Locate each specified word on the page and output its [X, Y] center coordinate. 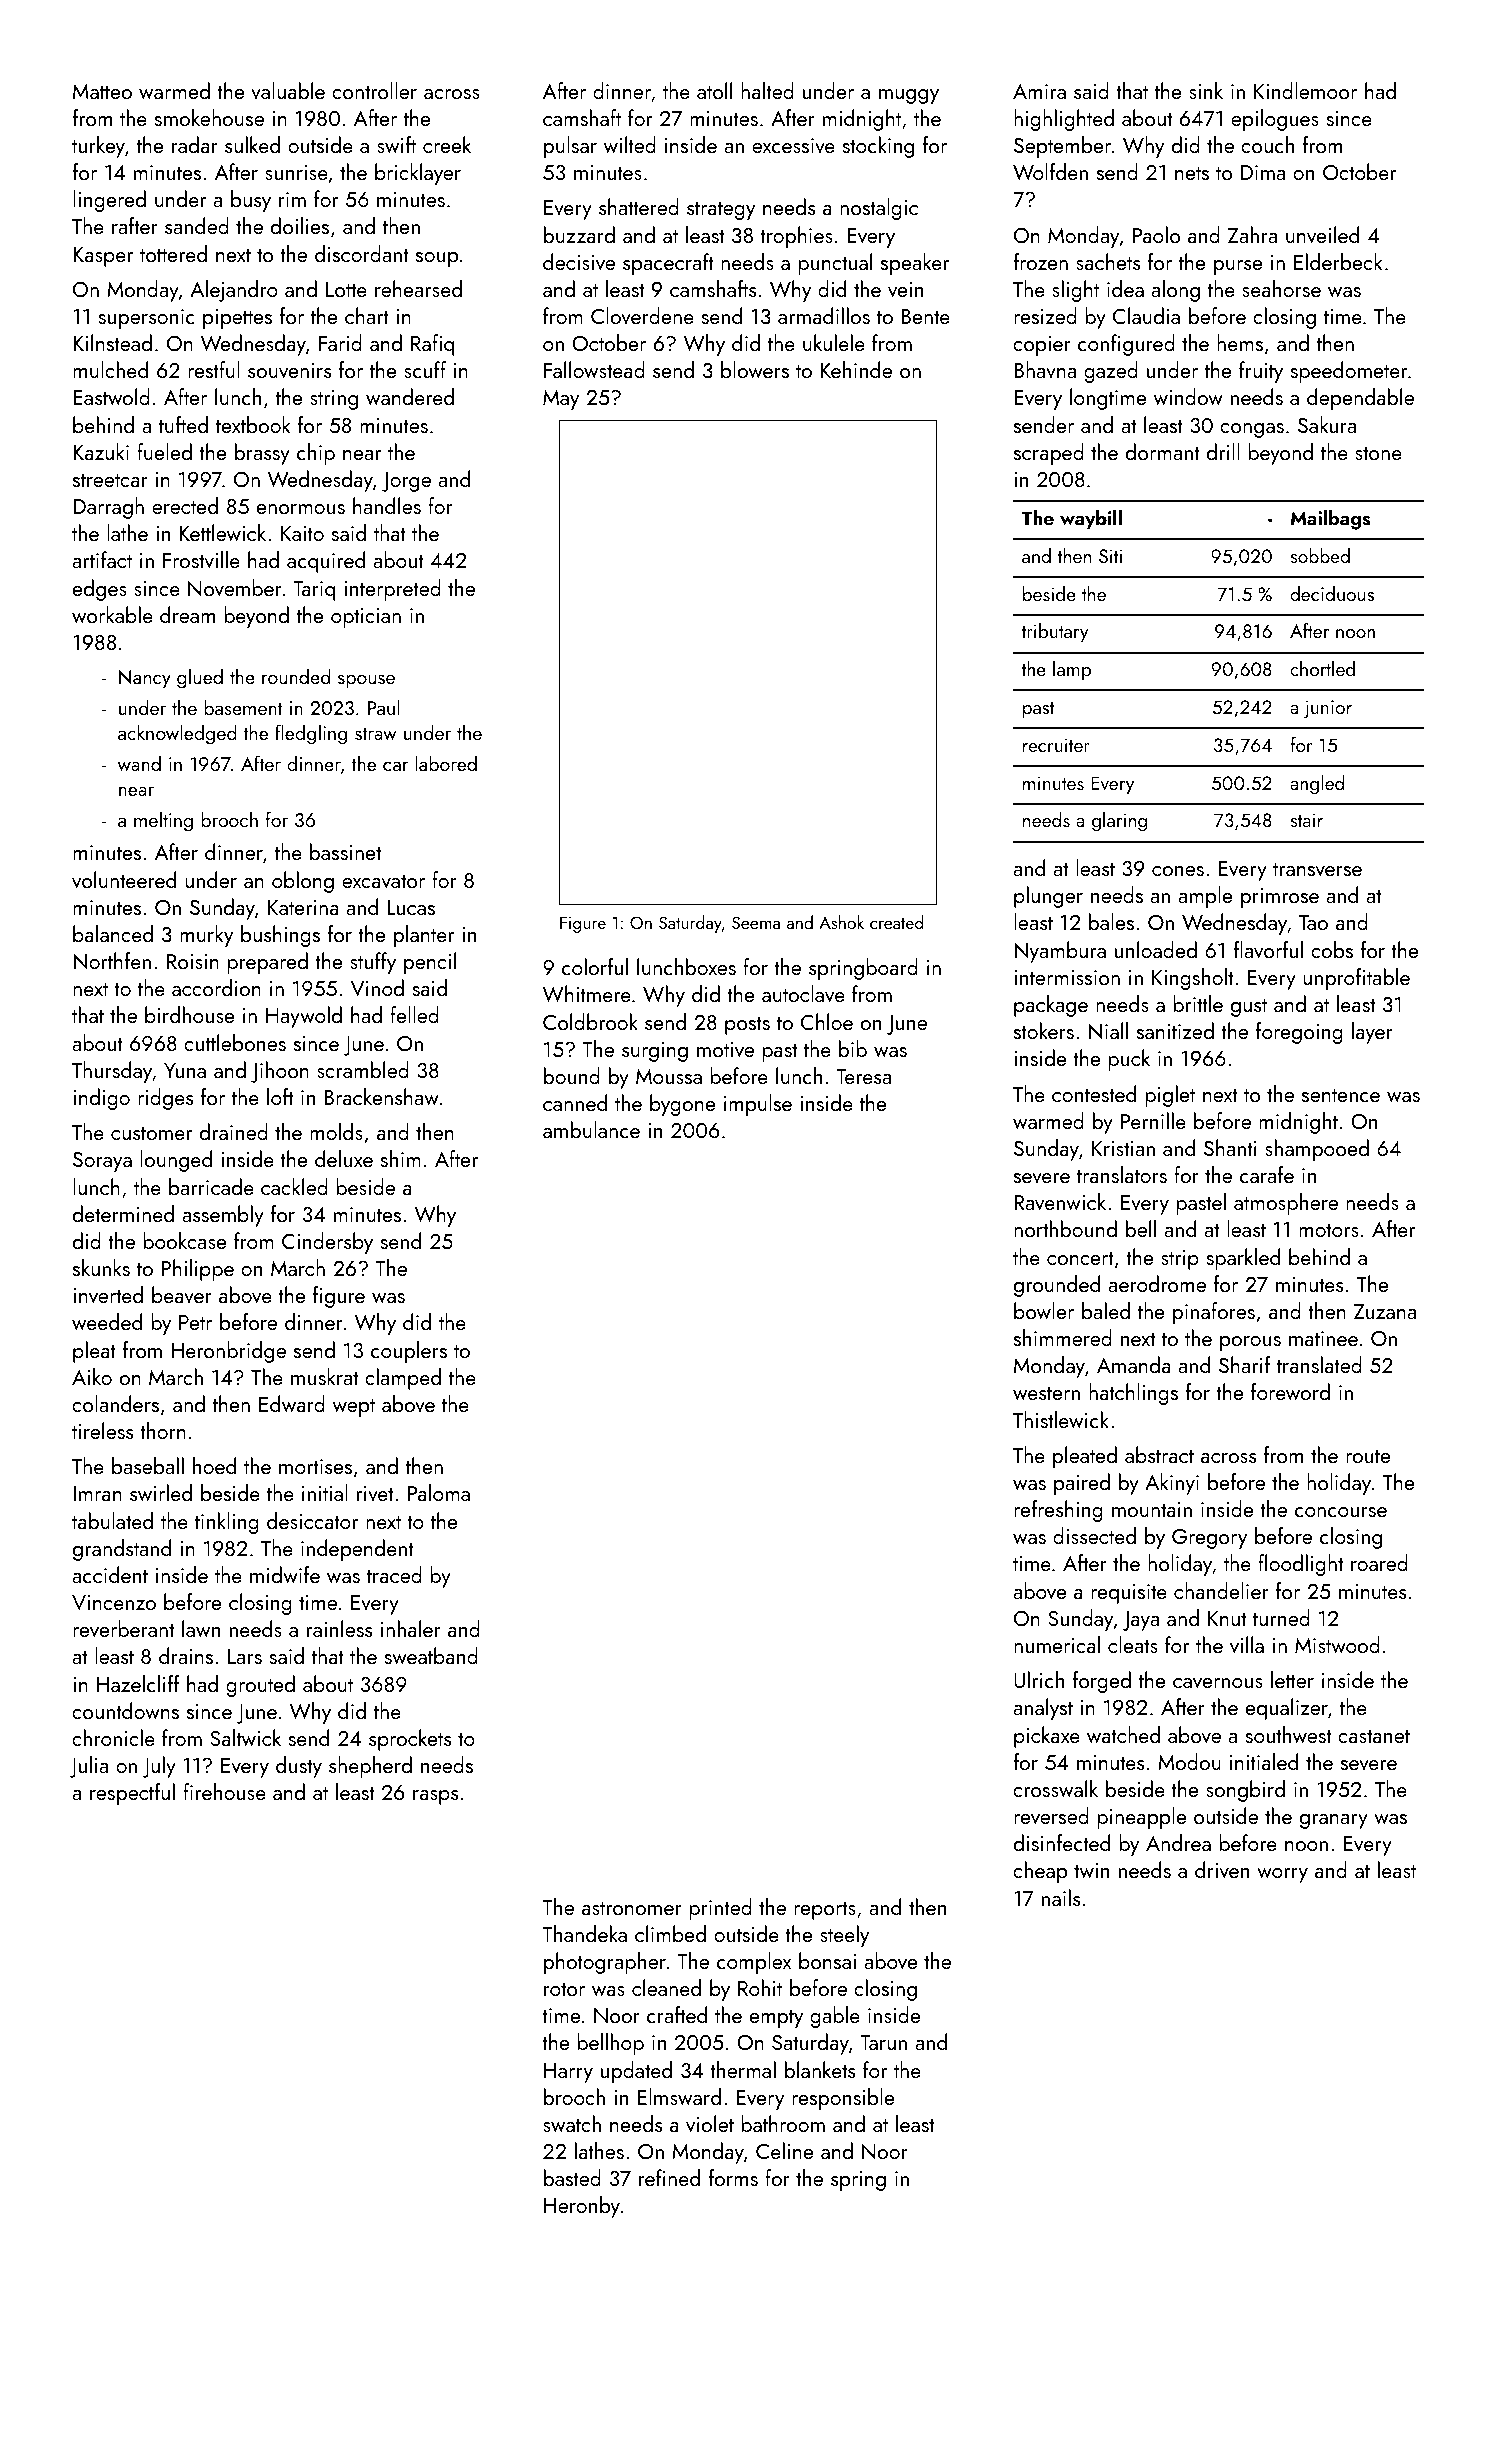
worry [1282, 1875]
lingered [109, 201]
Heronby [582, 2207]
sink [1206, 90]
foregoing [1299, 1033]
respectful [132, 1794]
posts [747, 1026]
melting [163, 821]
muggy [909, 96]
